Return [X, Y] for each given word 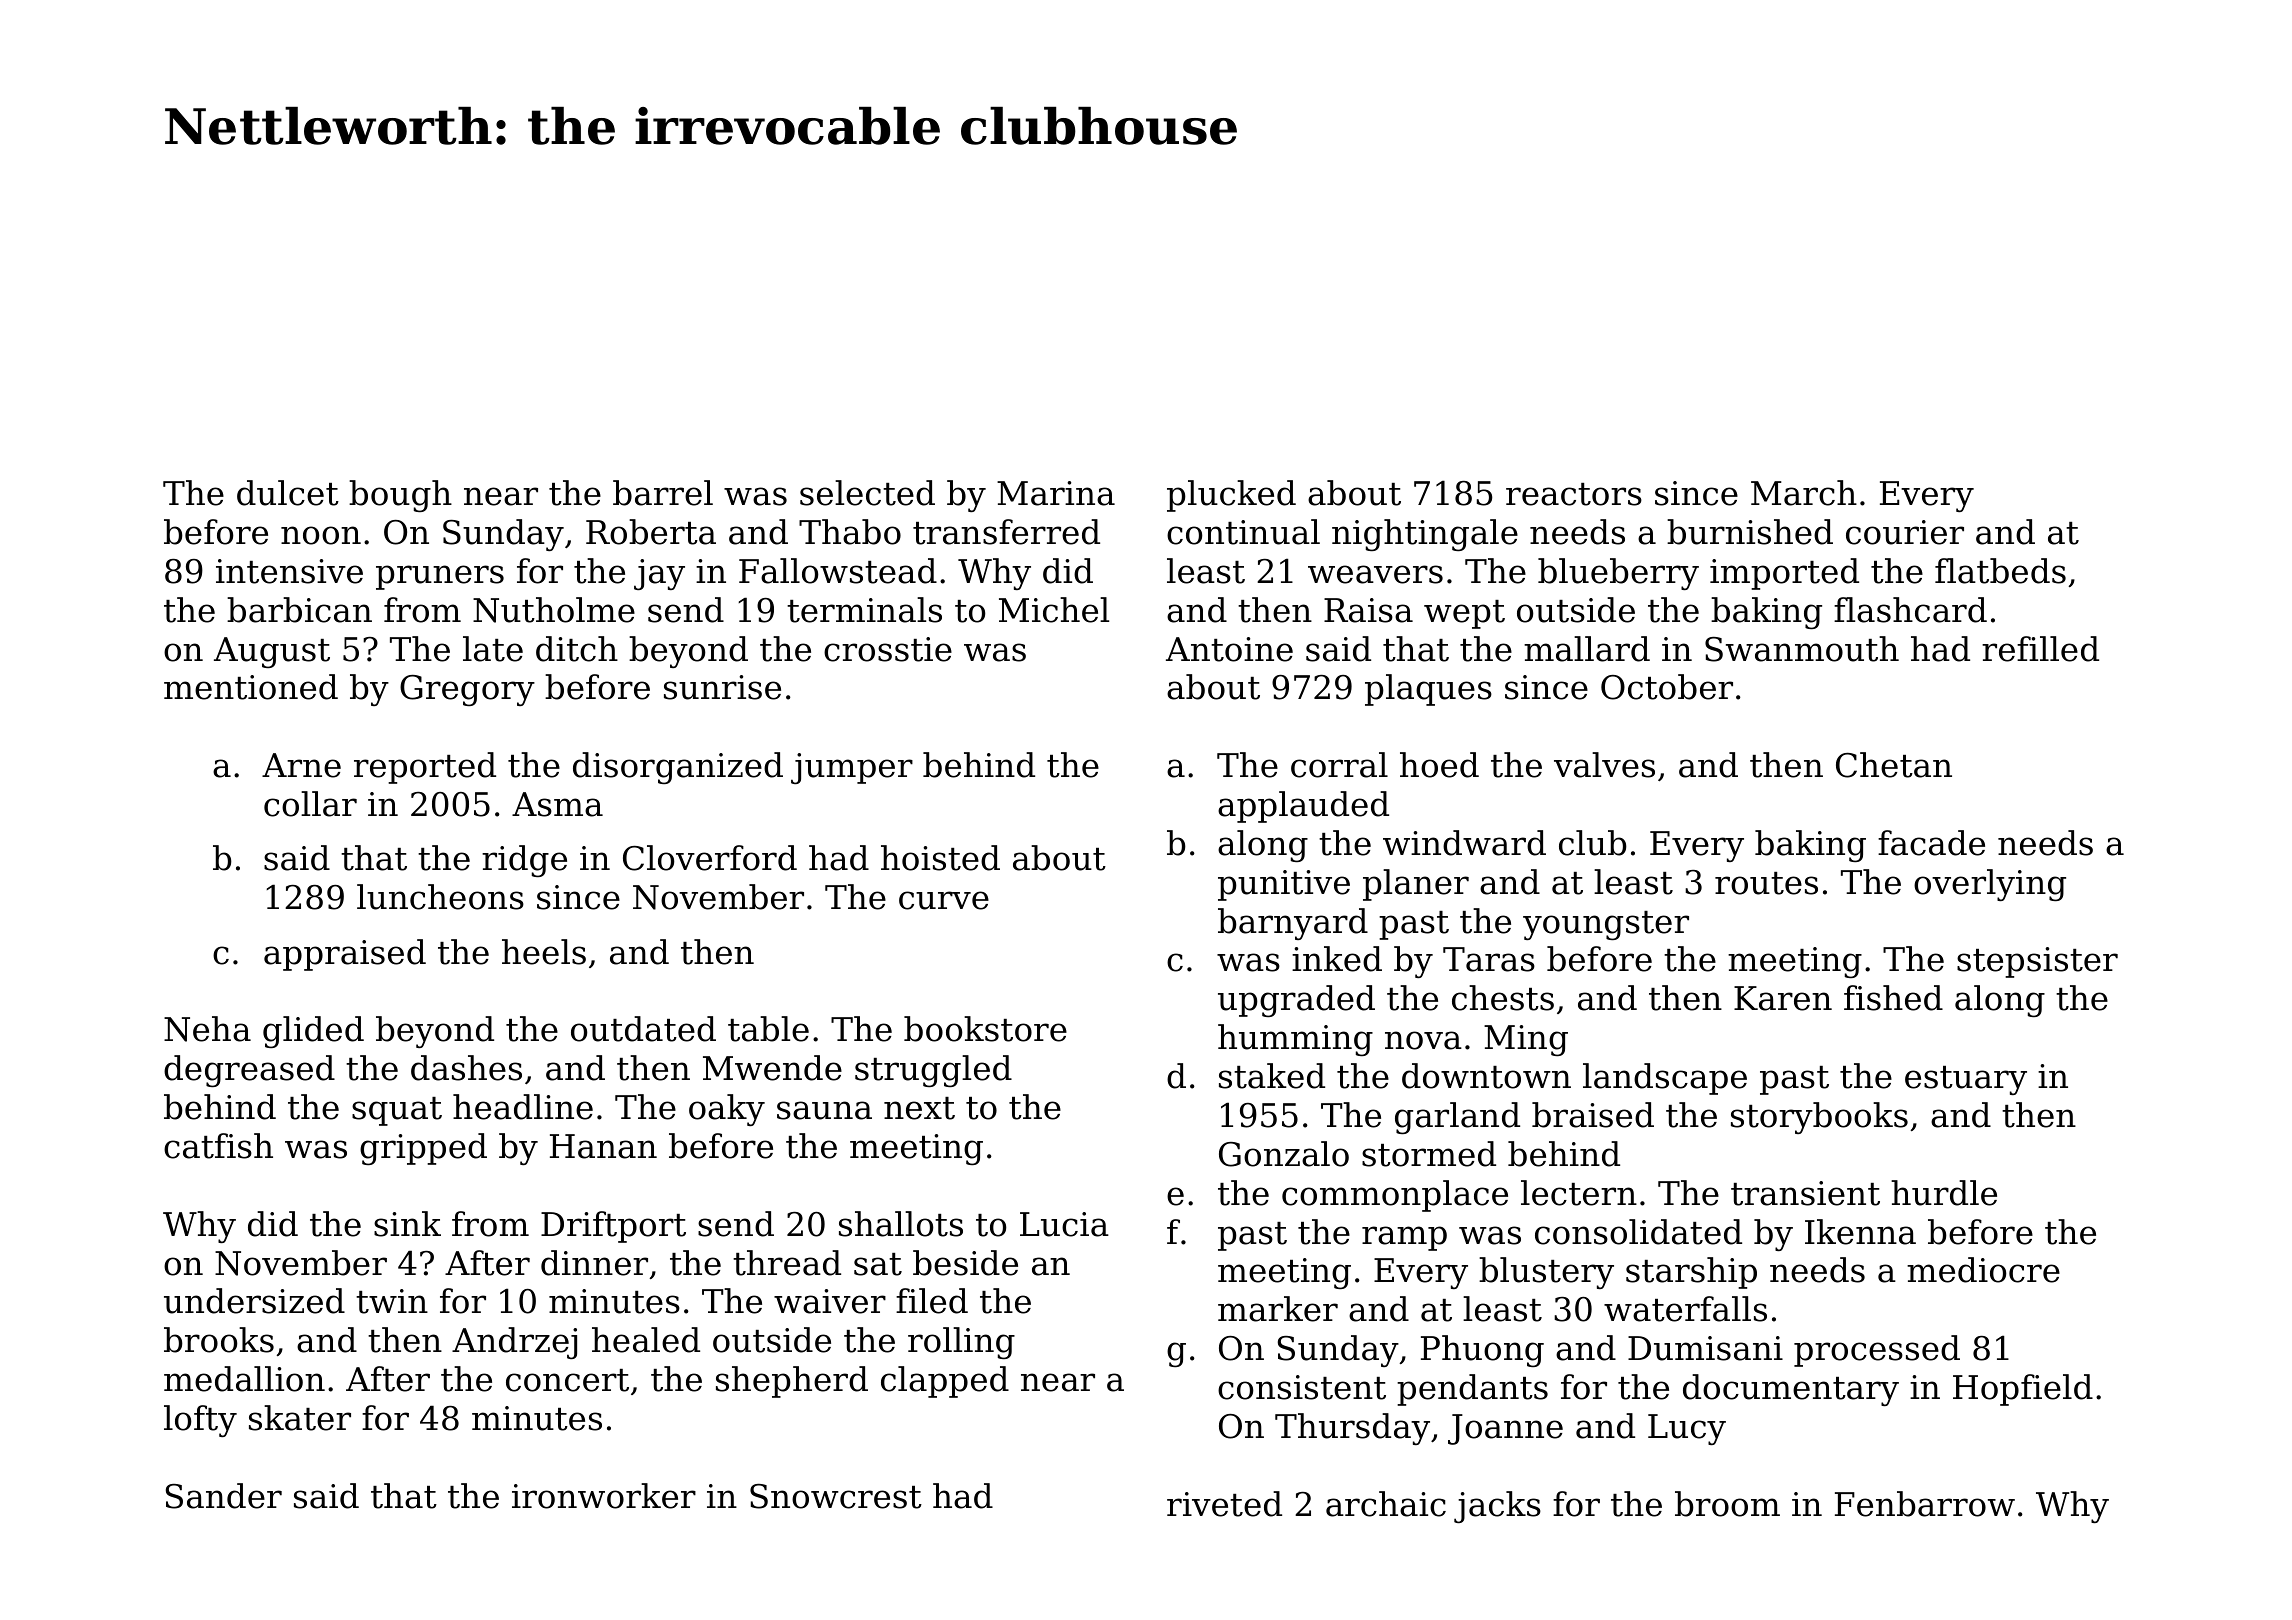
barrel [663, 493]
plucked [1231, 496]
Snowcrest [836, 1496]
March [1804, 493]
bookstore [985, 1029]
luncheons [440, 897]
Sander [224, 1496]
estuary [1966, 1080]
